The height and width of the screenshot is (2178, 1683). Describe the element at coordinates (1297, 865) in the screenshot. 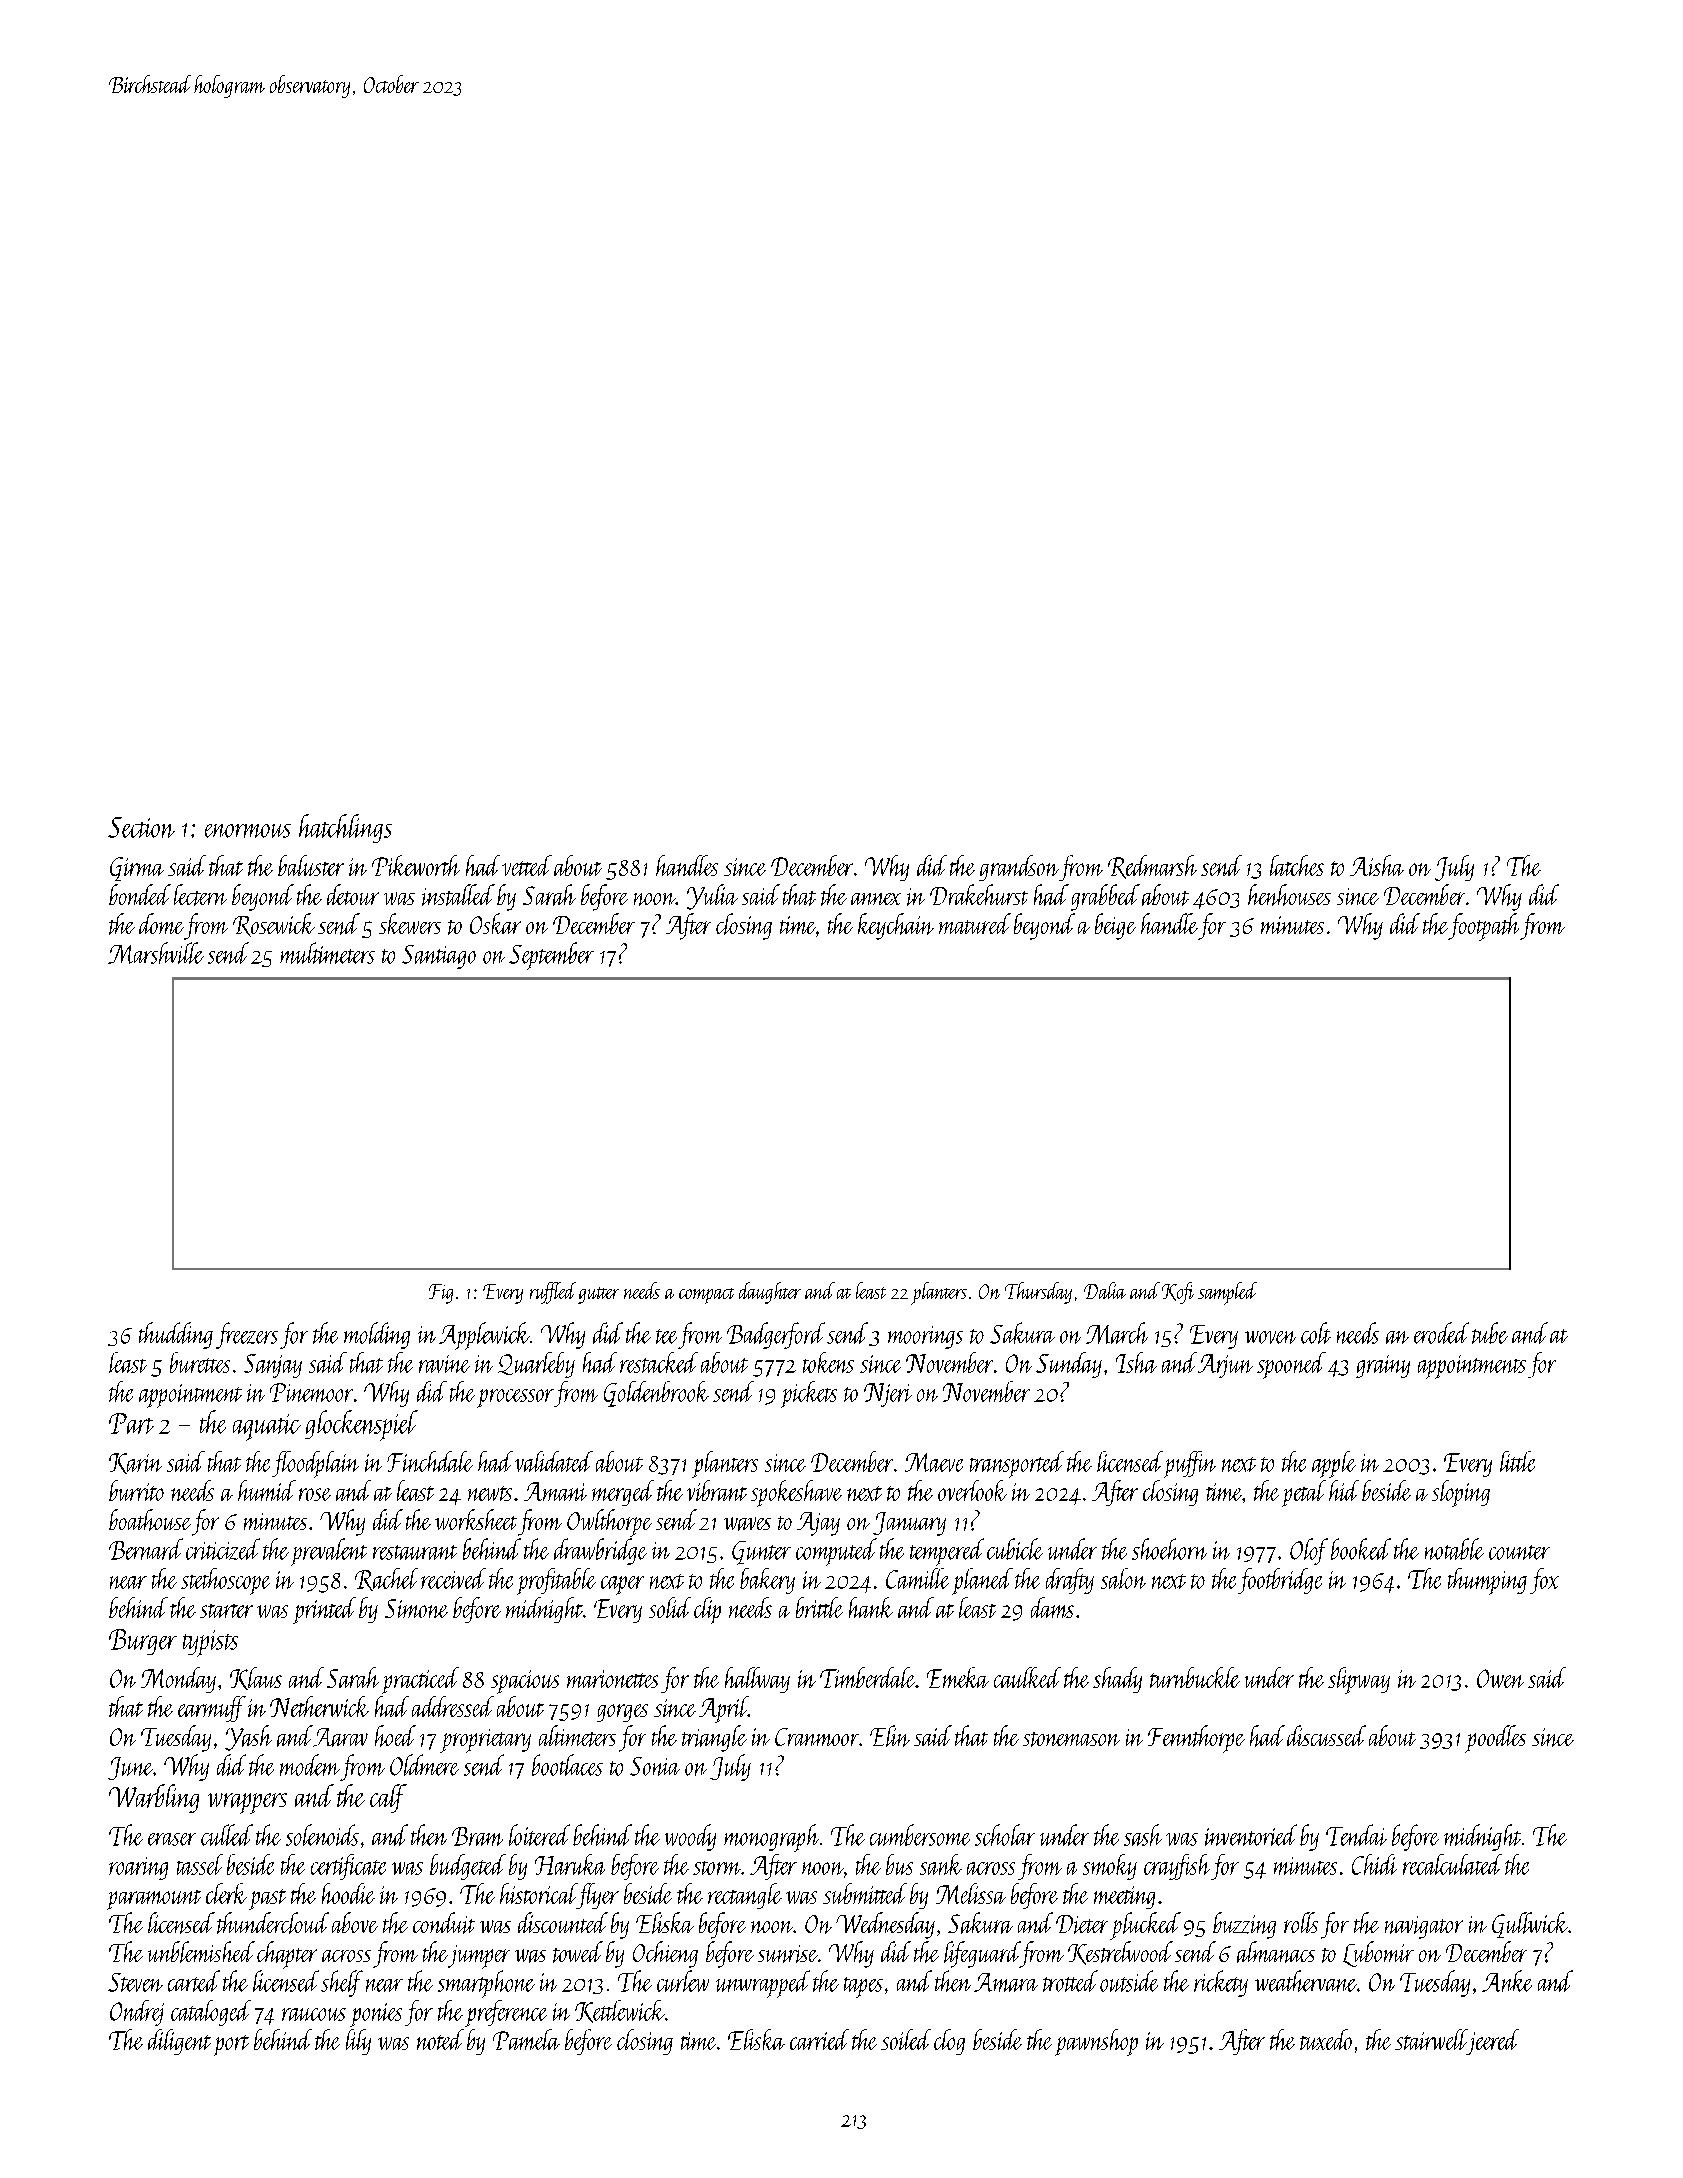

I see `latches` at that location.
